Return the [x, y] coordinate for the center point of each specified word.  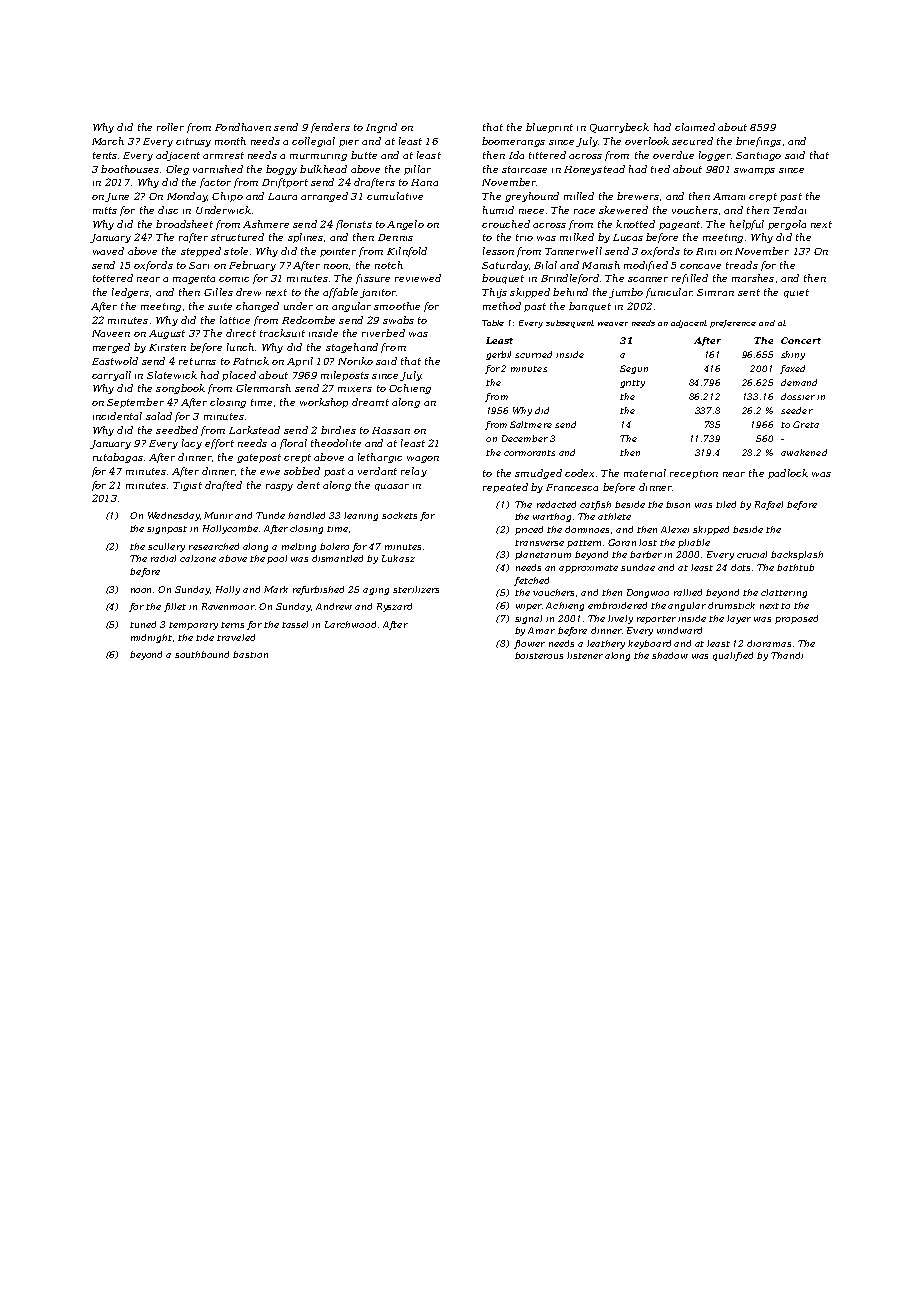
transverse [539, 543]
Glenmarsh [263, 388]
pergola [787, 225]
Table [493, 323]
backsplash [797, 555]
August [167, 334]
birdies [338, 430]
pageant [679, 225]
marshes [753, 278]
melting [299, 547]
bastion [250, 654]
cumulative [395, 196]
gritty [632, 384]
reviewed [418, 278]
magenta [194, 279]
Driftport [285, 183]
